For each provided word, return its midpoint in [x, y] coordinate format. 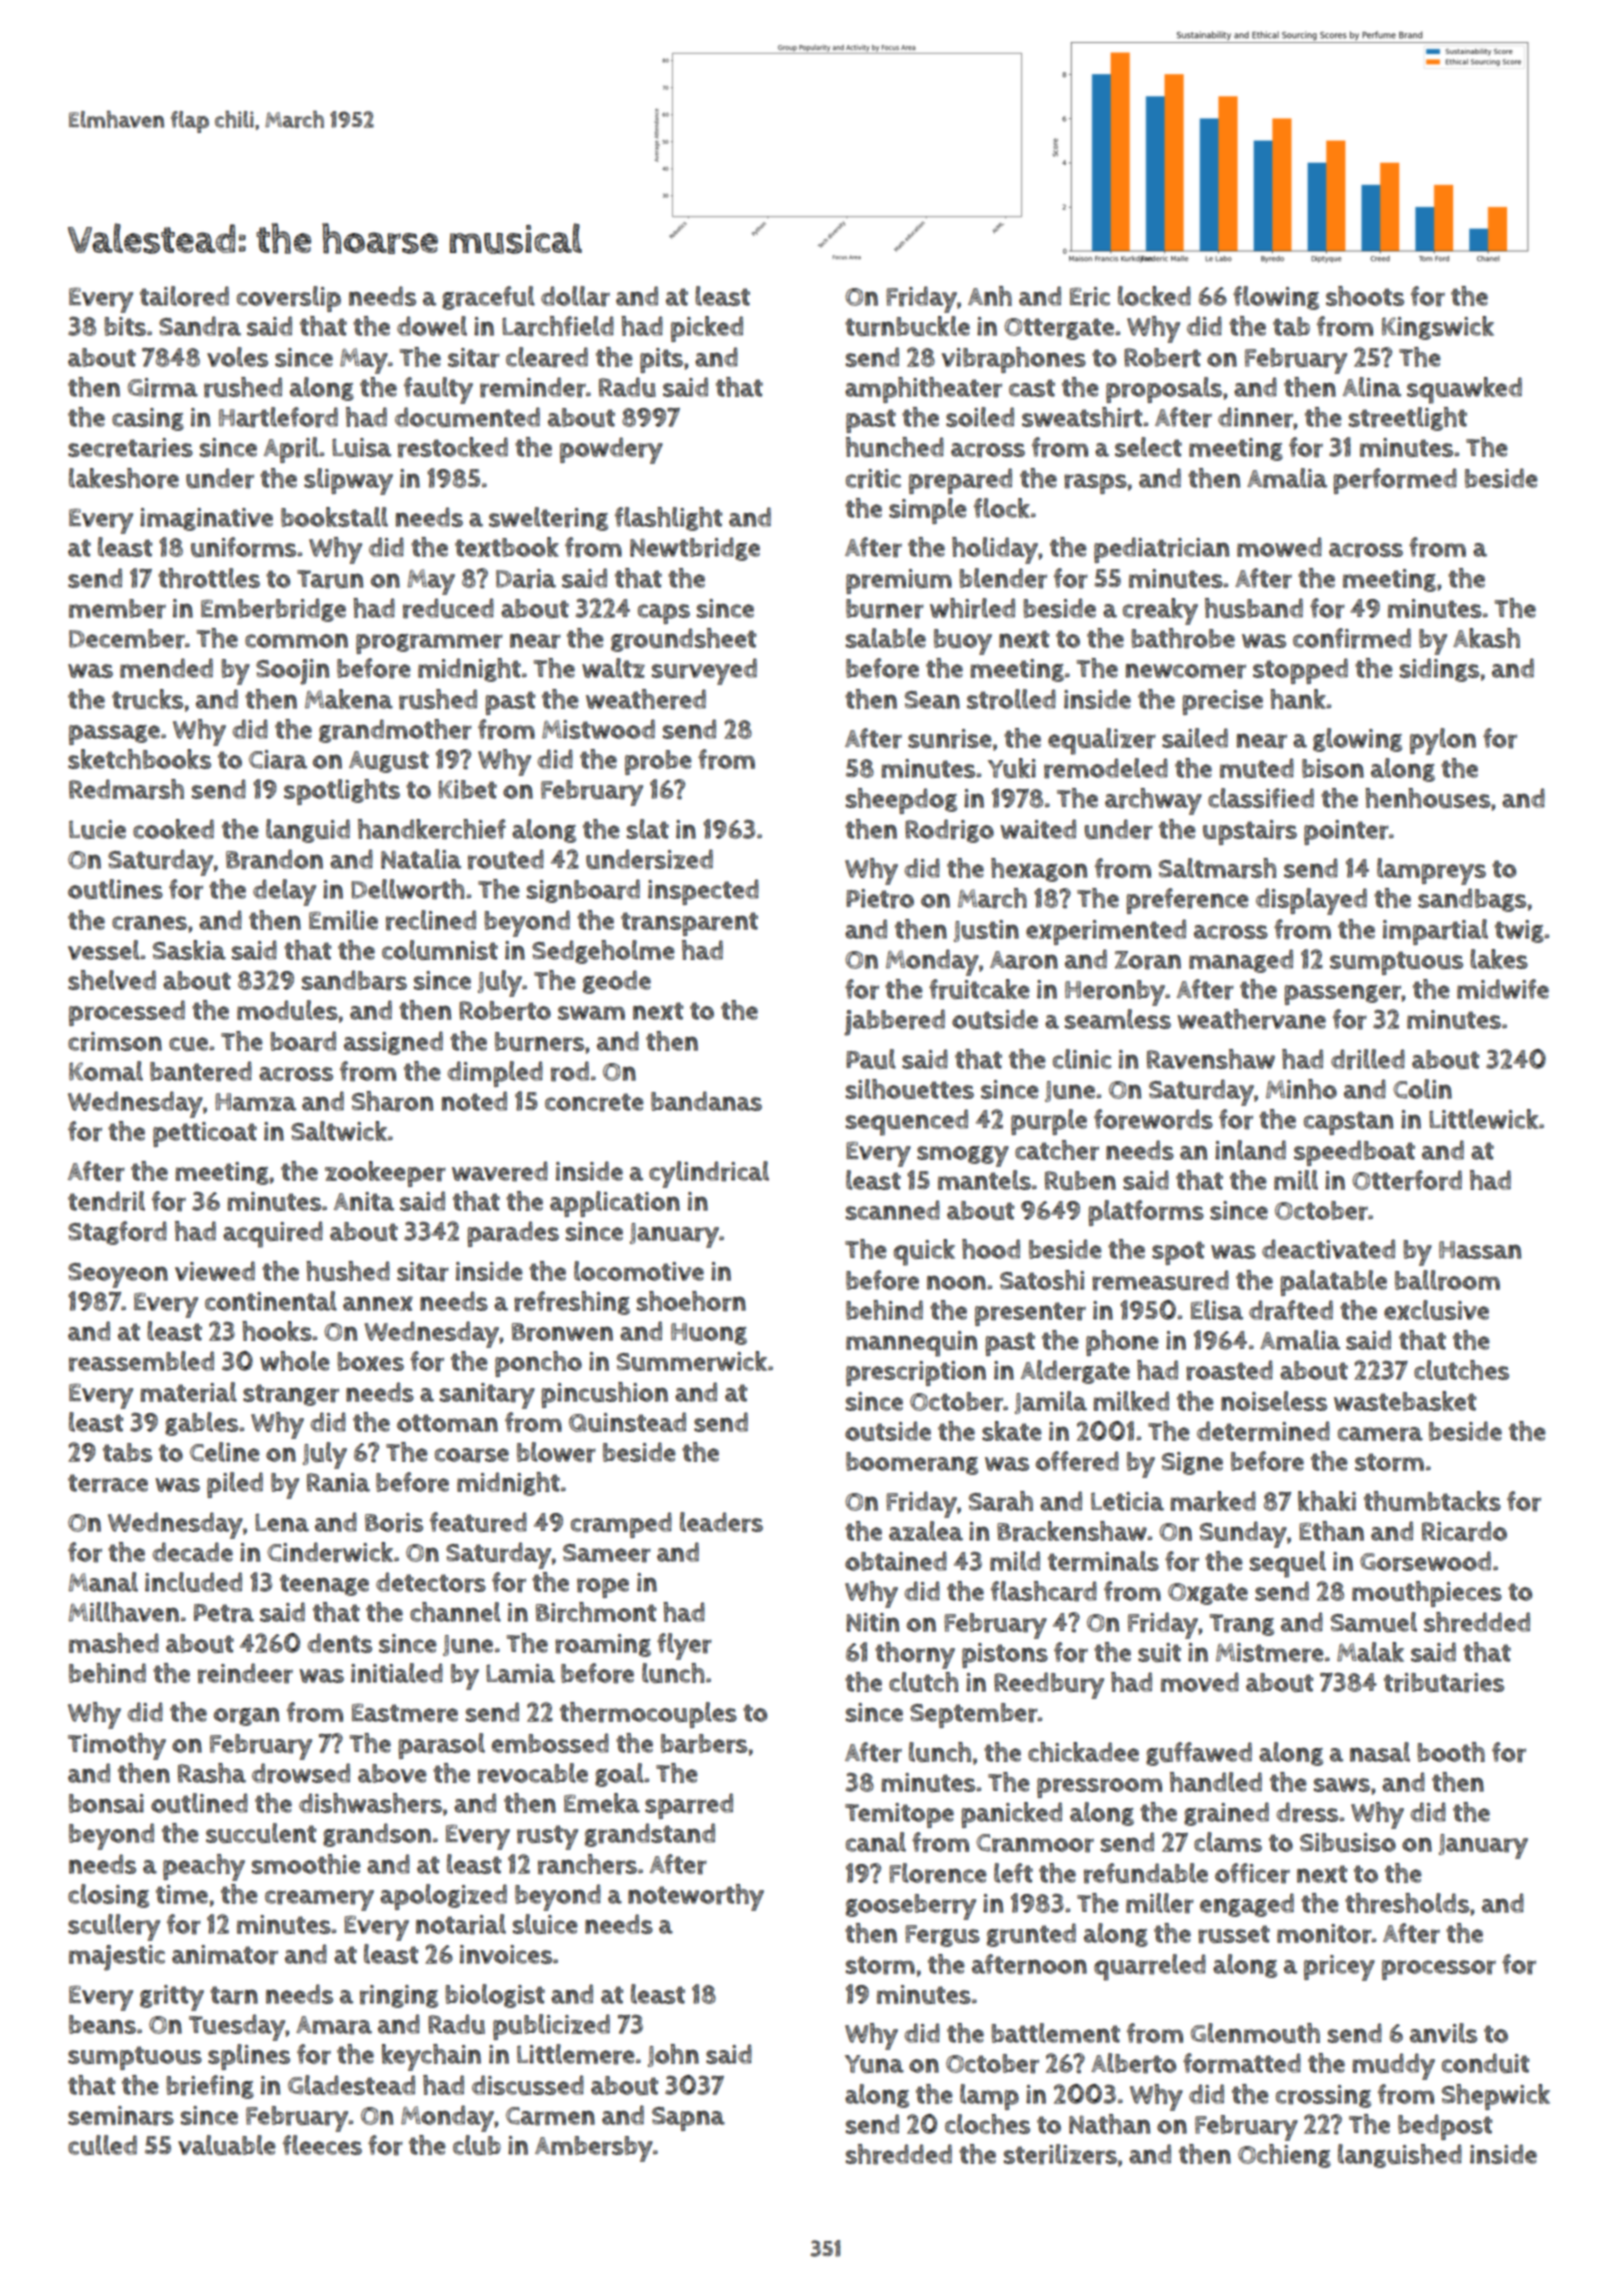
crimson [115, 1042]
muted [1257, 768]
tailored [184, 296]
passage [114, 735]
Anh [990, 296]
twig [1519, 931]
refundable [1146, 1873]
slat [648, 829]
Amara [334, 2025]
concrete [594, 1102]
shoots [1365, 296]
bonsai [106, 1803]
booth [1451, 1752]
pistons [1005, 1655]
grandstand [650, 1835]
